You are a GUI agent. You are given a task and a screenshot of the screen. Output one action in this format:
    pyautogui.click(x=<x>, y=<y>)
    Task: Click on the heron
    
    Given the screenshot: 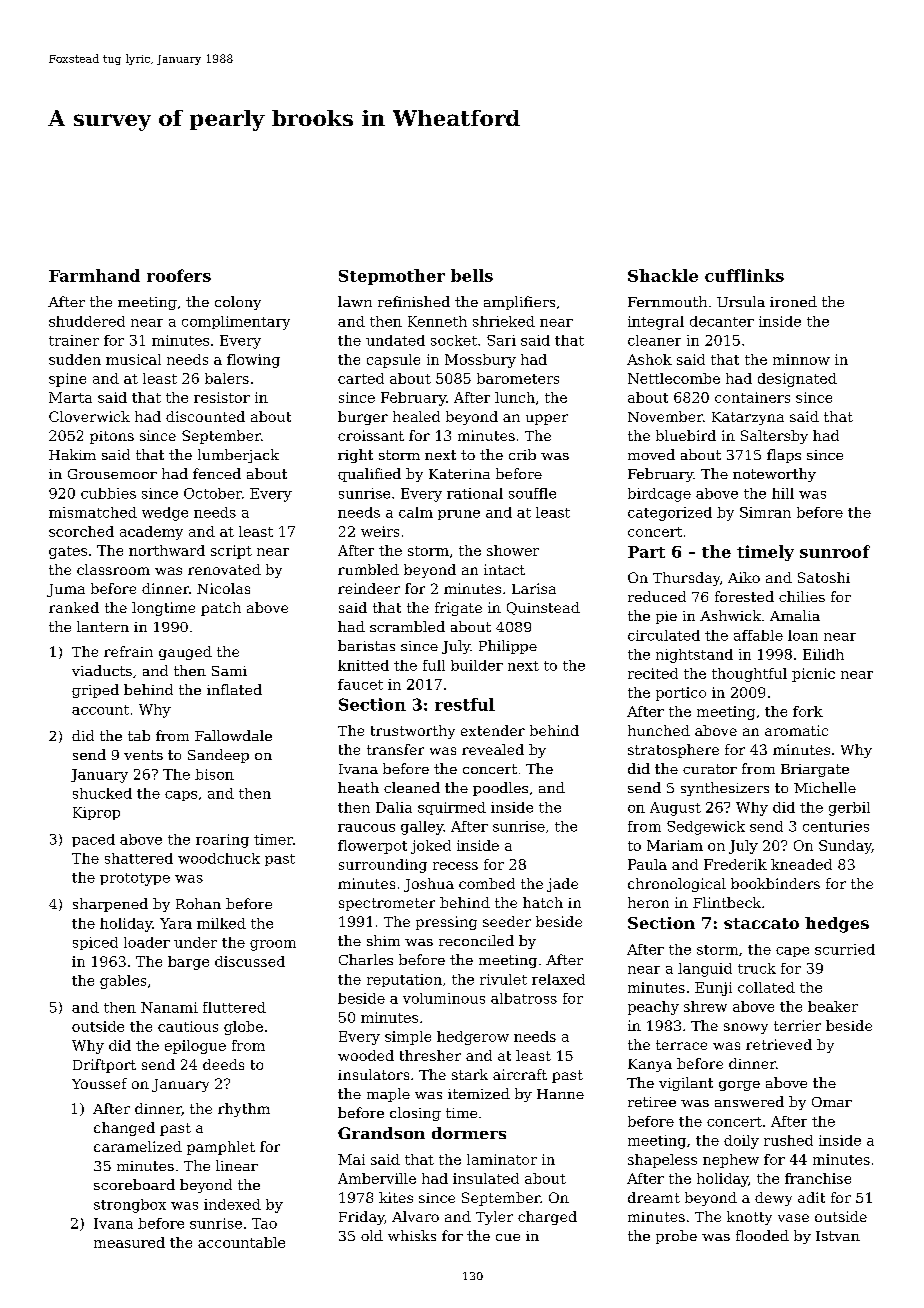 What is the action you would take?
    pyautogui.click(x=648, y=902)
